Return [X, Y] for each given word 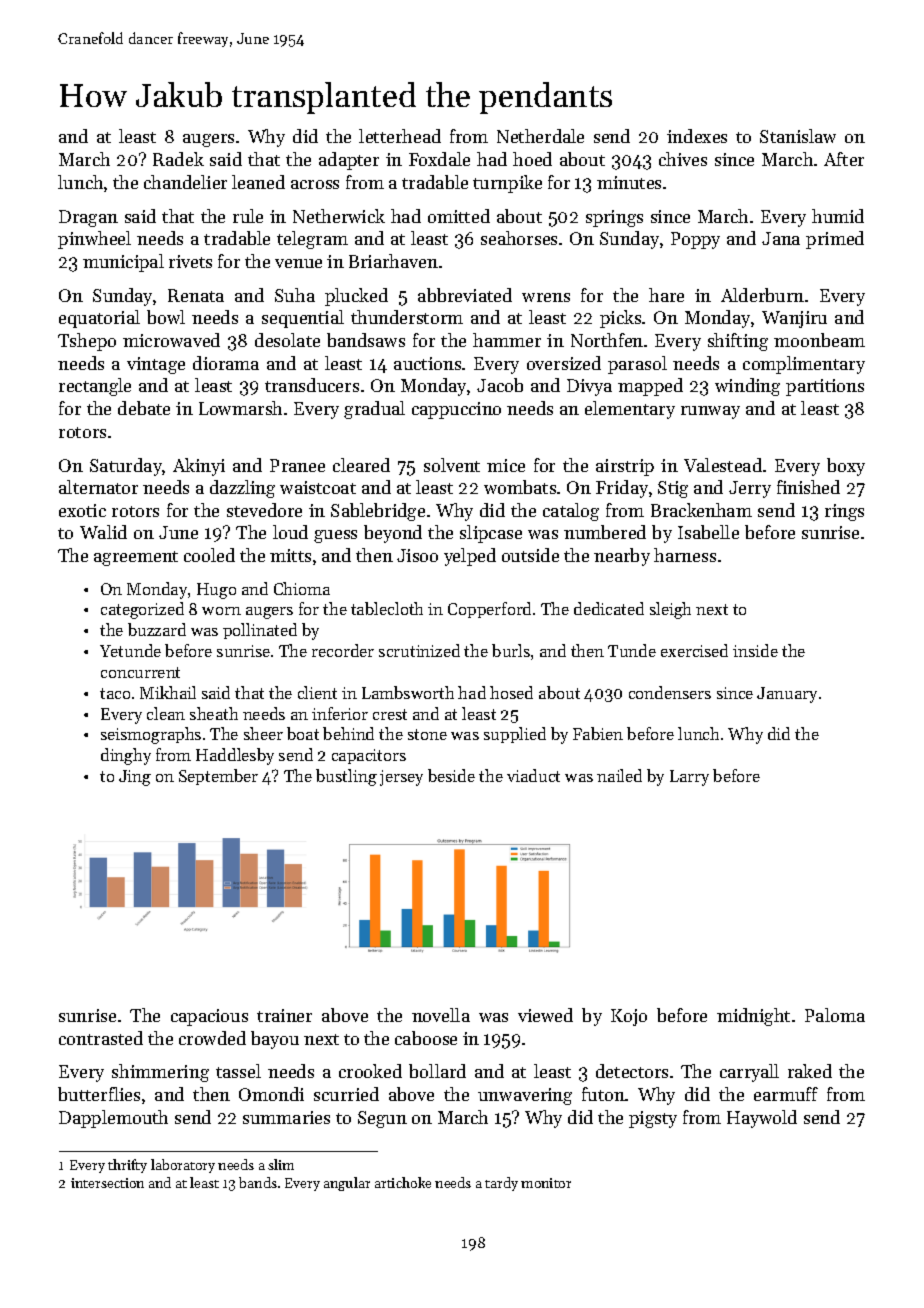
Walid [103, 532]
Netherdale [540, 136]
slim [281, 1164]
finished [808, 487]
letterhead [400, 136]
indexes [697, 136]
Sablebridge [378, 512]
